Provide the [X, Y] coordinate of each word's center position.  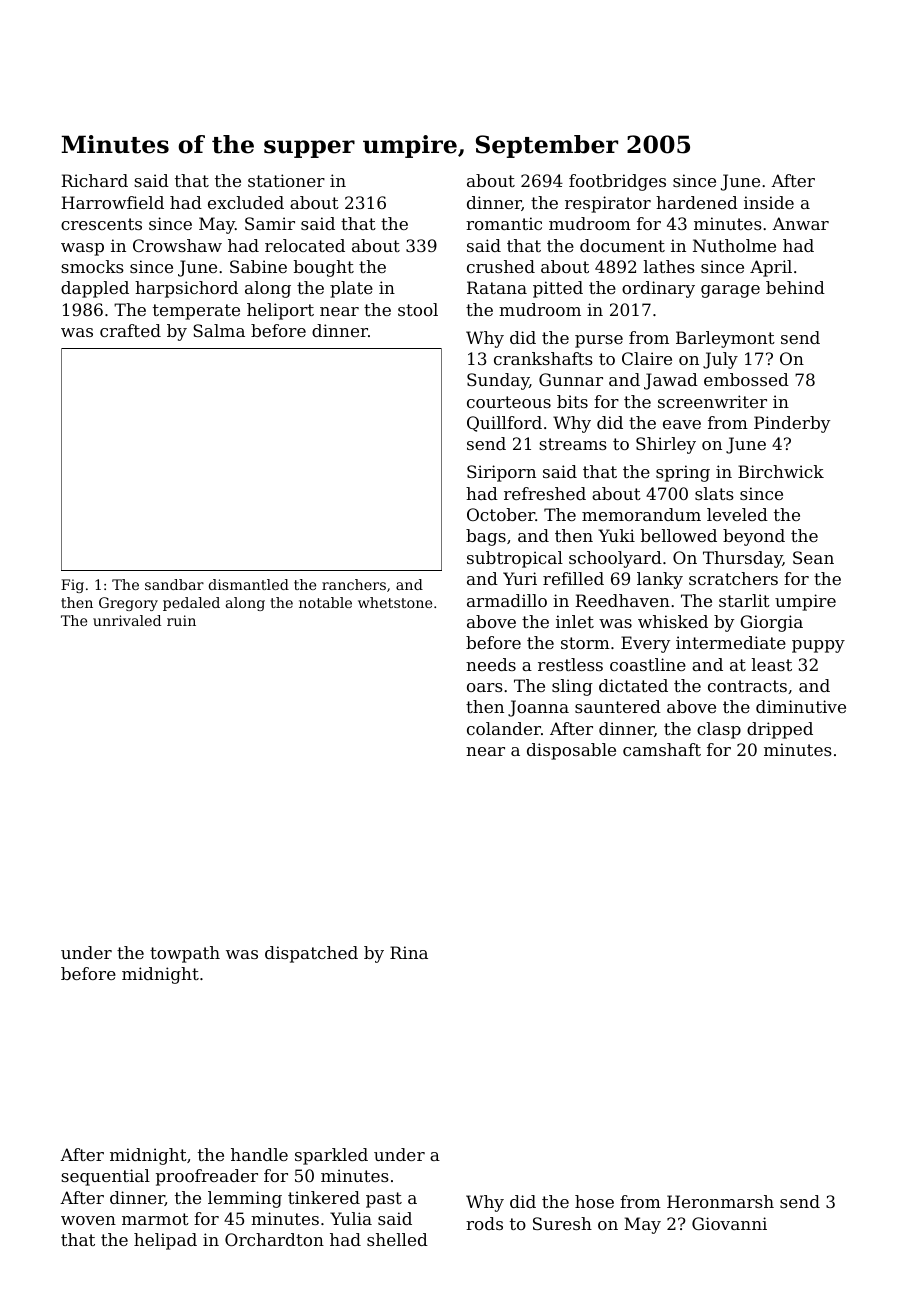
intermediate [731, 642]
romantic [504, 223]
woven [88, 1220]
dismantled [249, 584]
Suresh [562, 1223]
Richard [94, 180]
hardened [697, 202]
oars [485, 687]
